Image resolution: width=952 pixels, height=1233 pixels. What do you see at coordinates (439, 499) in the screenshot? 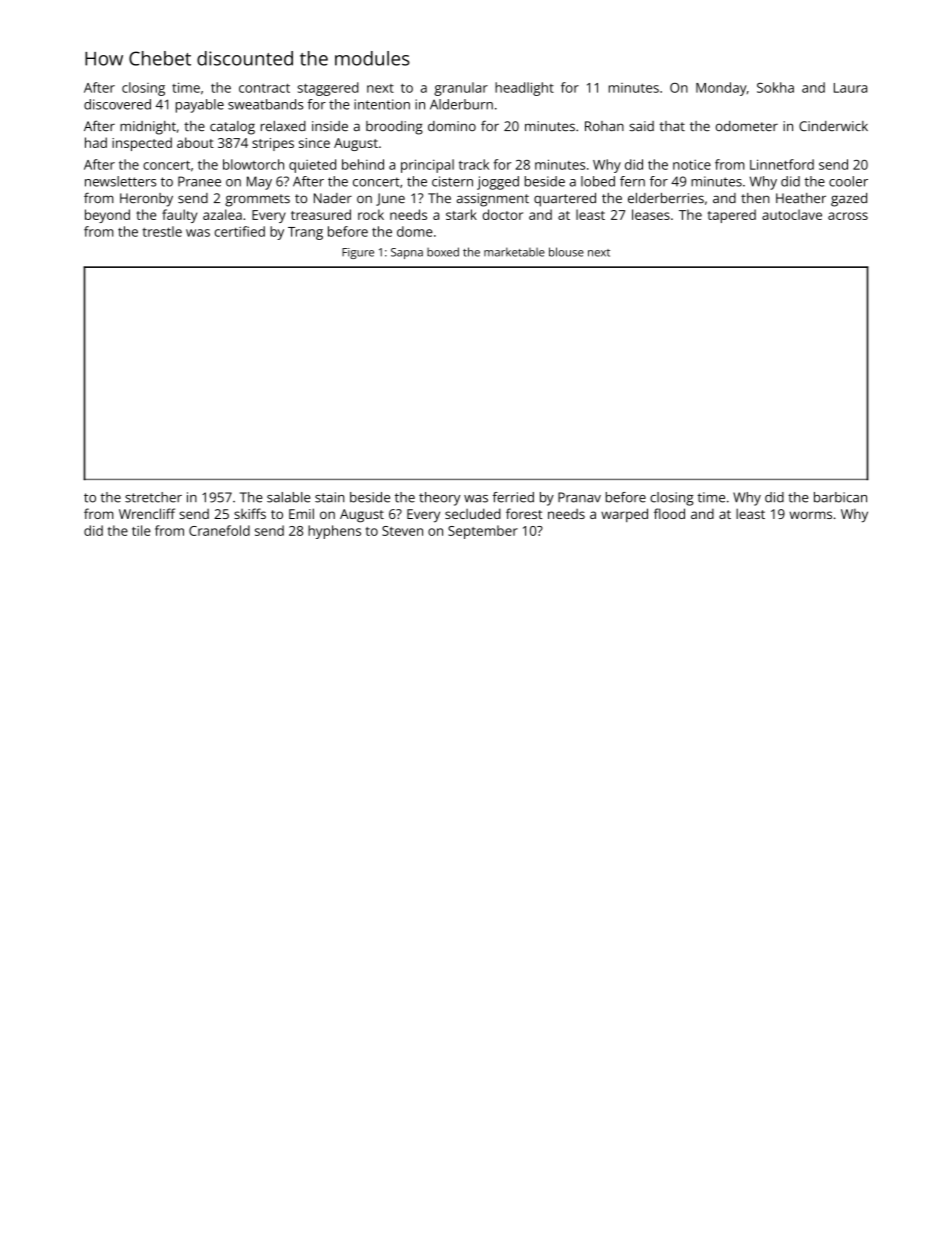
I see `theory` at bounding box center [439, 499].
